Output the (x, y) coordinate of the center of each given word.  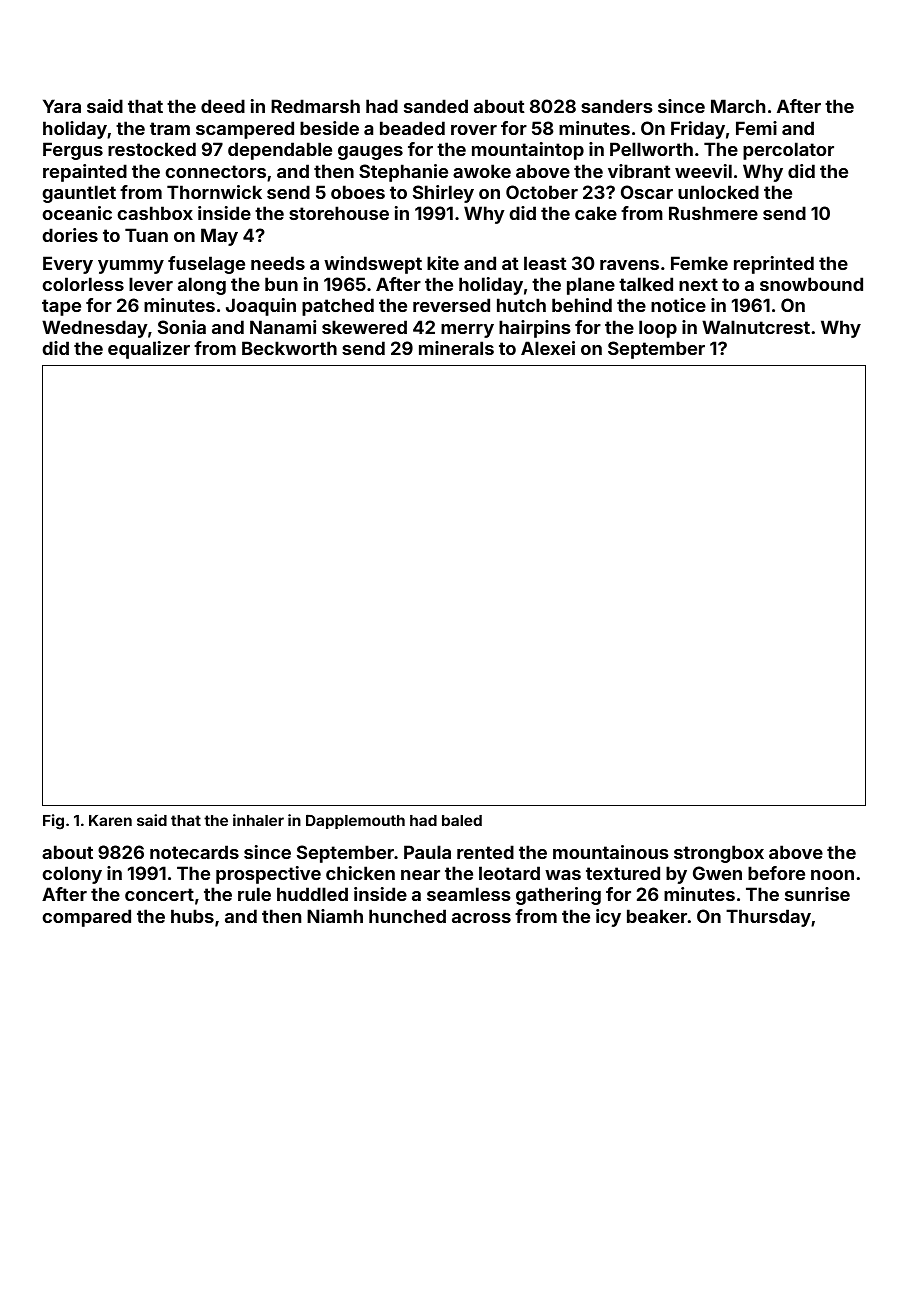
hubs (192, 916)
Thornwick (214, 192)
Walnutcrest (756, 327)
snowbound (811, 284)
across (481, 918)
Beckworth (289, 348)
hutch (521, 305)
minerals (456, 348)
